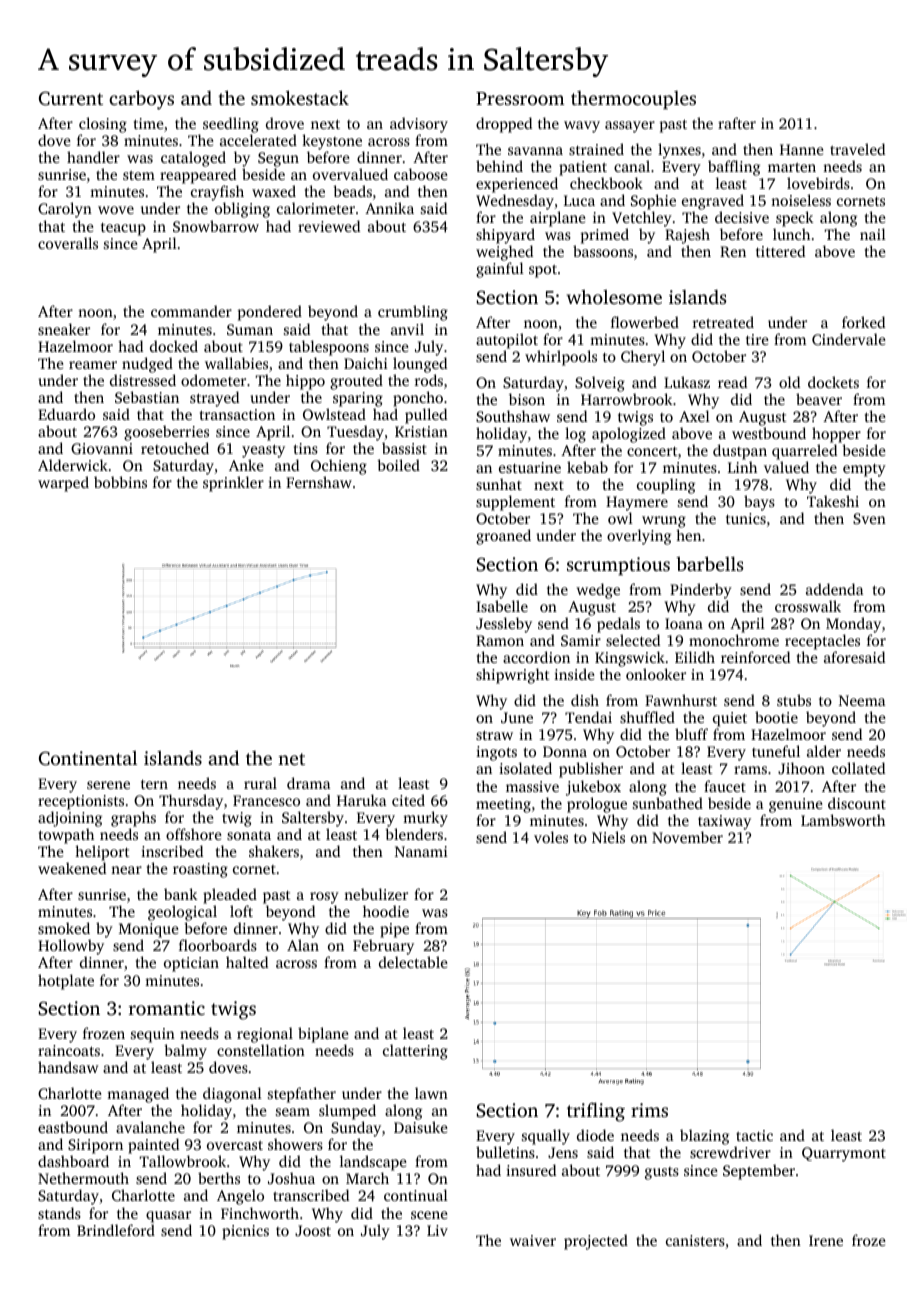 The height and width of the screenshot is (1308, 924). I want to click on landscape, so click(373, 1163).
